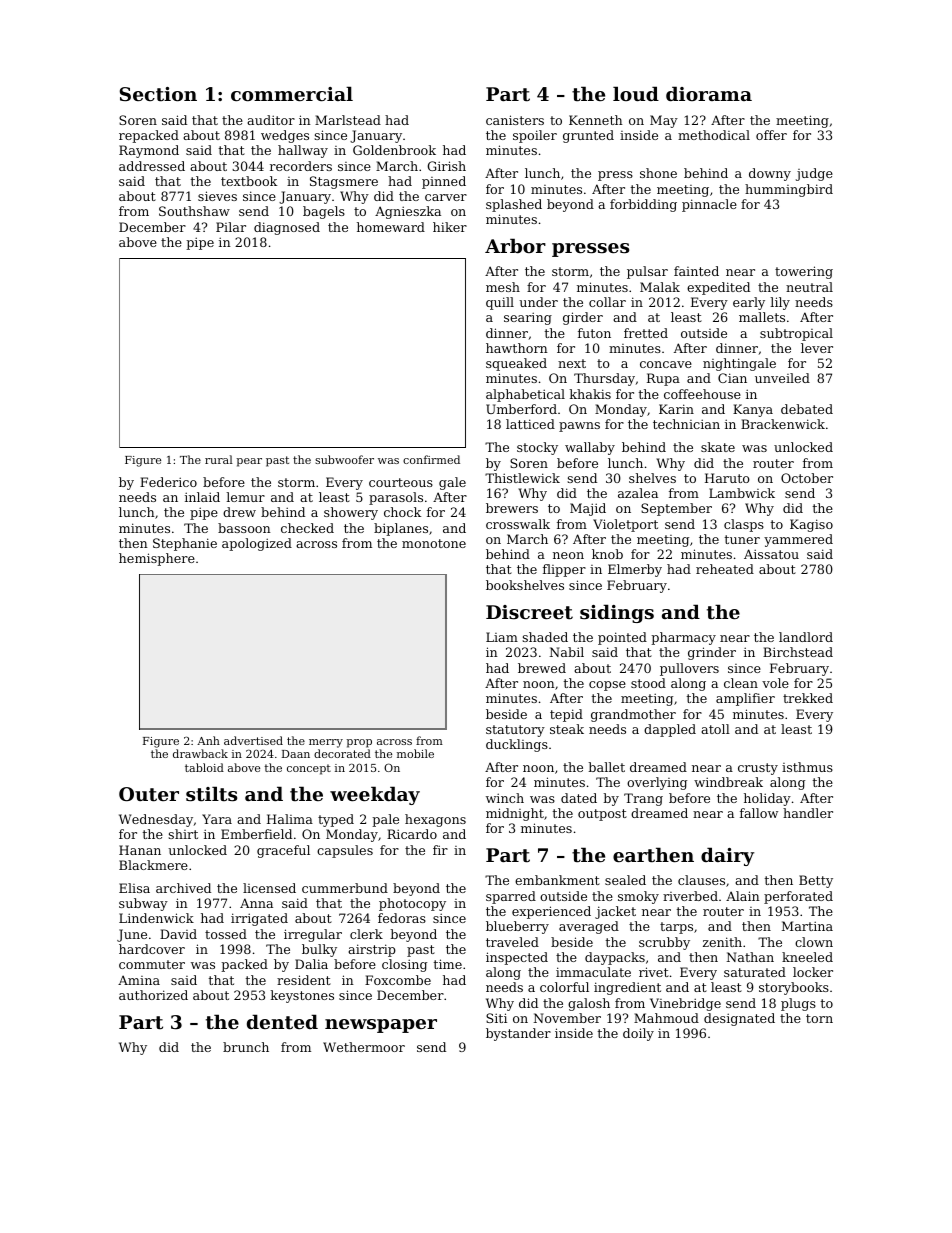 This screenshot has height=1233, width=952. Describe the element at coordinates (292, 93) in the screenshot. I see `commercial` at that location.
